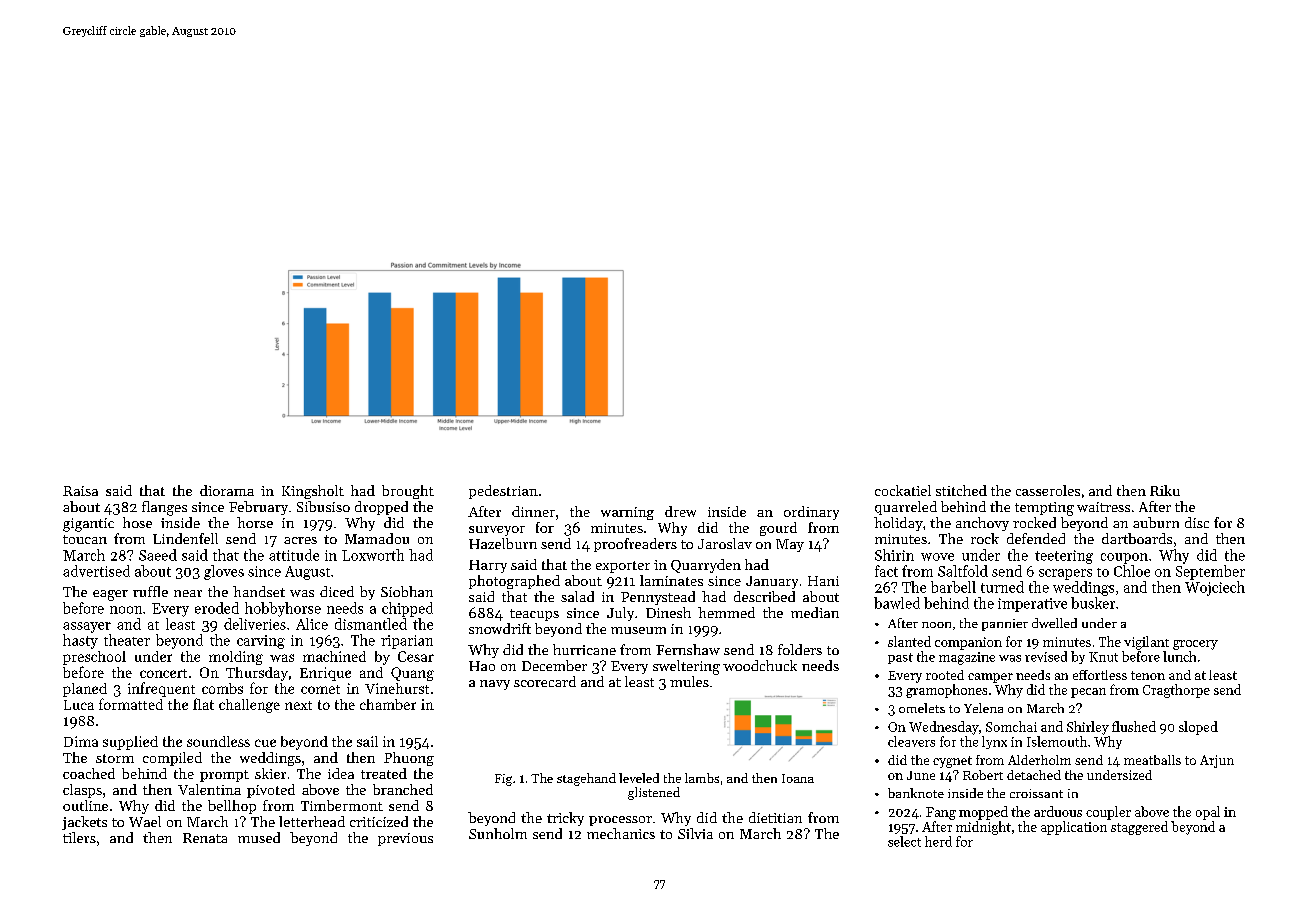 The width and height of the screenshot is (1308, 924). What do you see at coordinates (983, 708) in the screenshot?
I see `Yelena` at bounding box center [983, 708].
